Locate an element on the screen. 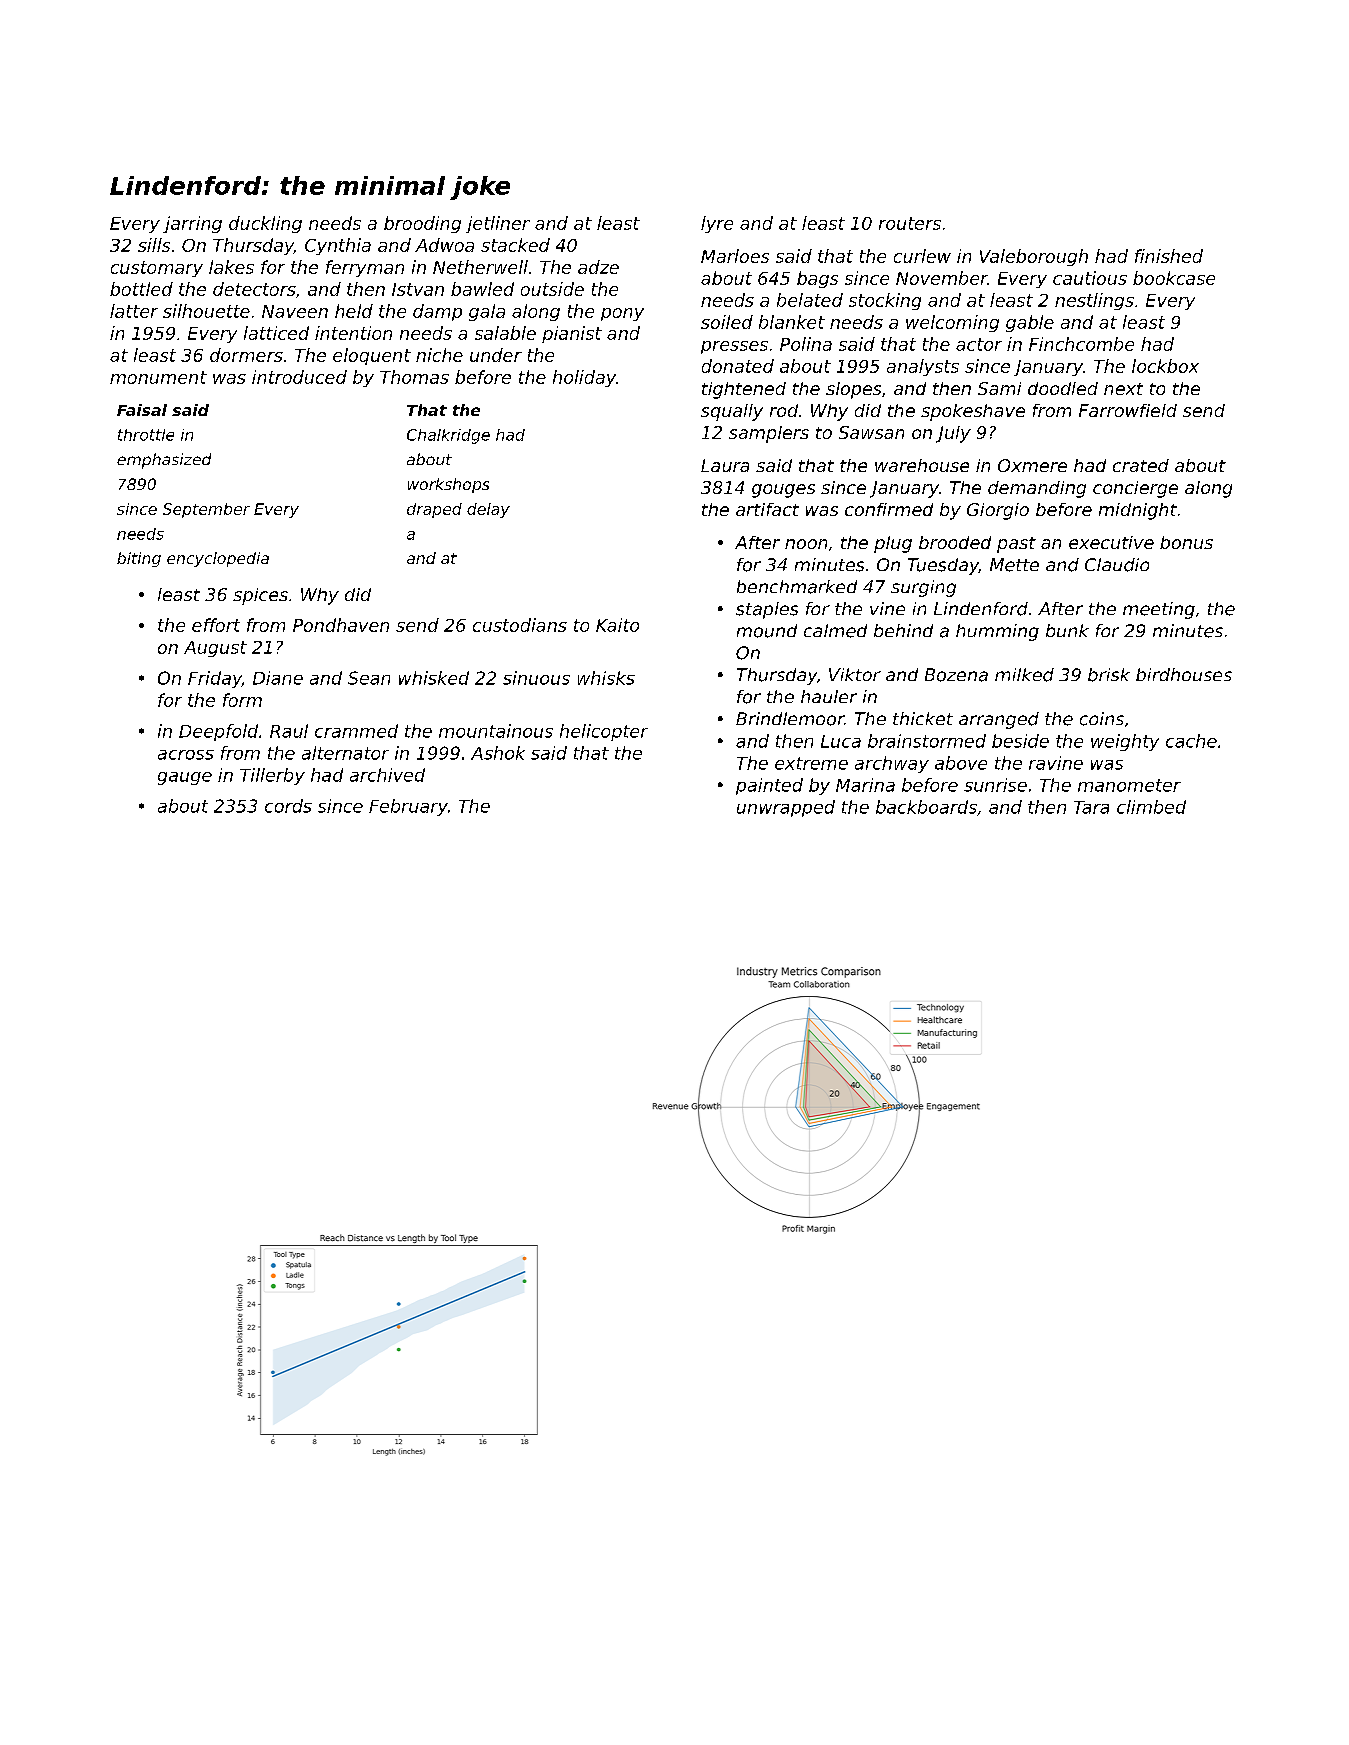 Image resolution: width=1349 pixels, height=1745 pixels. routers is located at coordinates (910, 223).
